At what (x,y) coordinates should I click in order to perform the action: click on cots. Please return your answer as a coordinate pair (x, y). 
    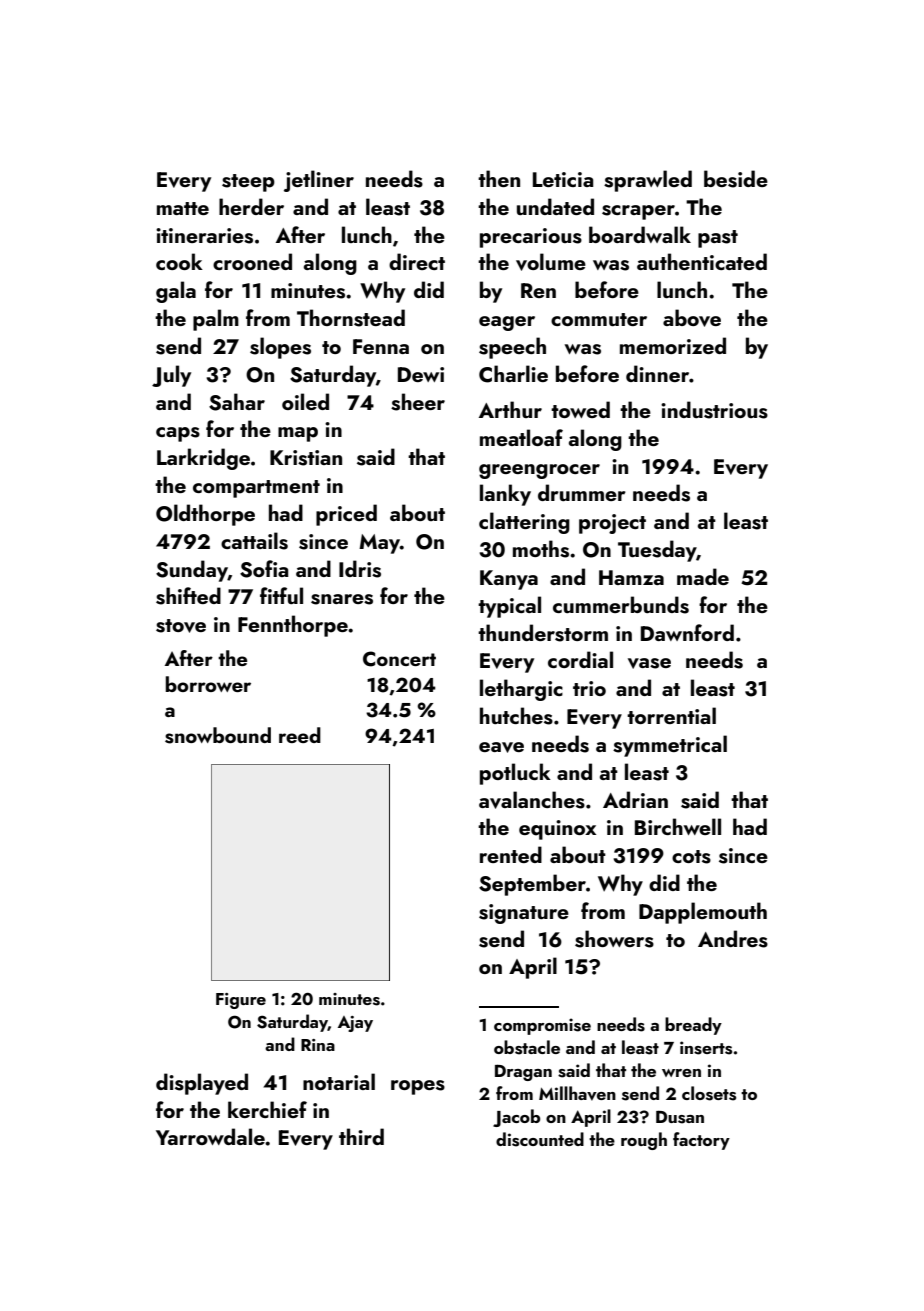
    Looking at the image, I should click on (691, 857).
